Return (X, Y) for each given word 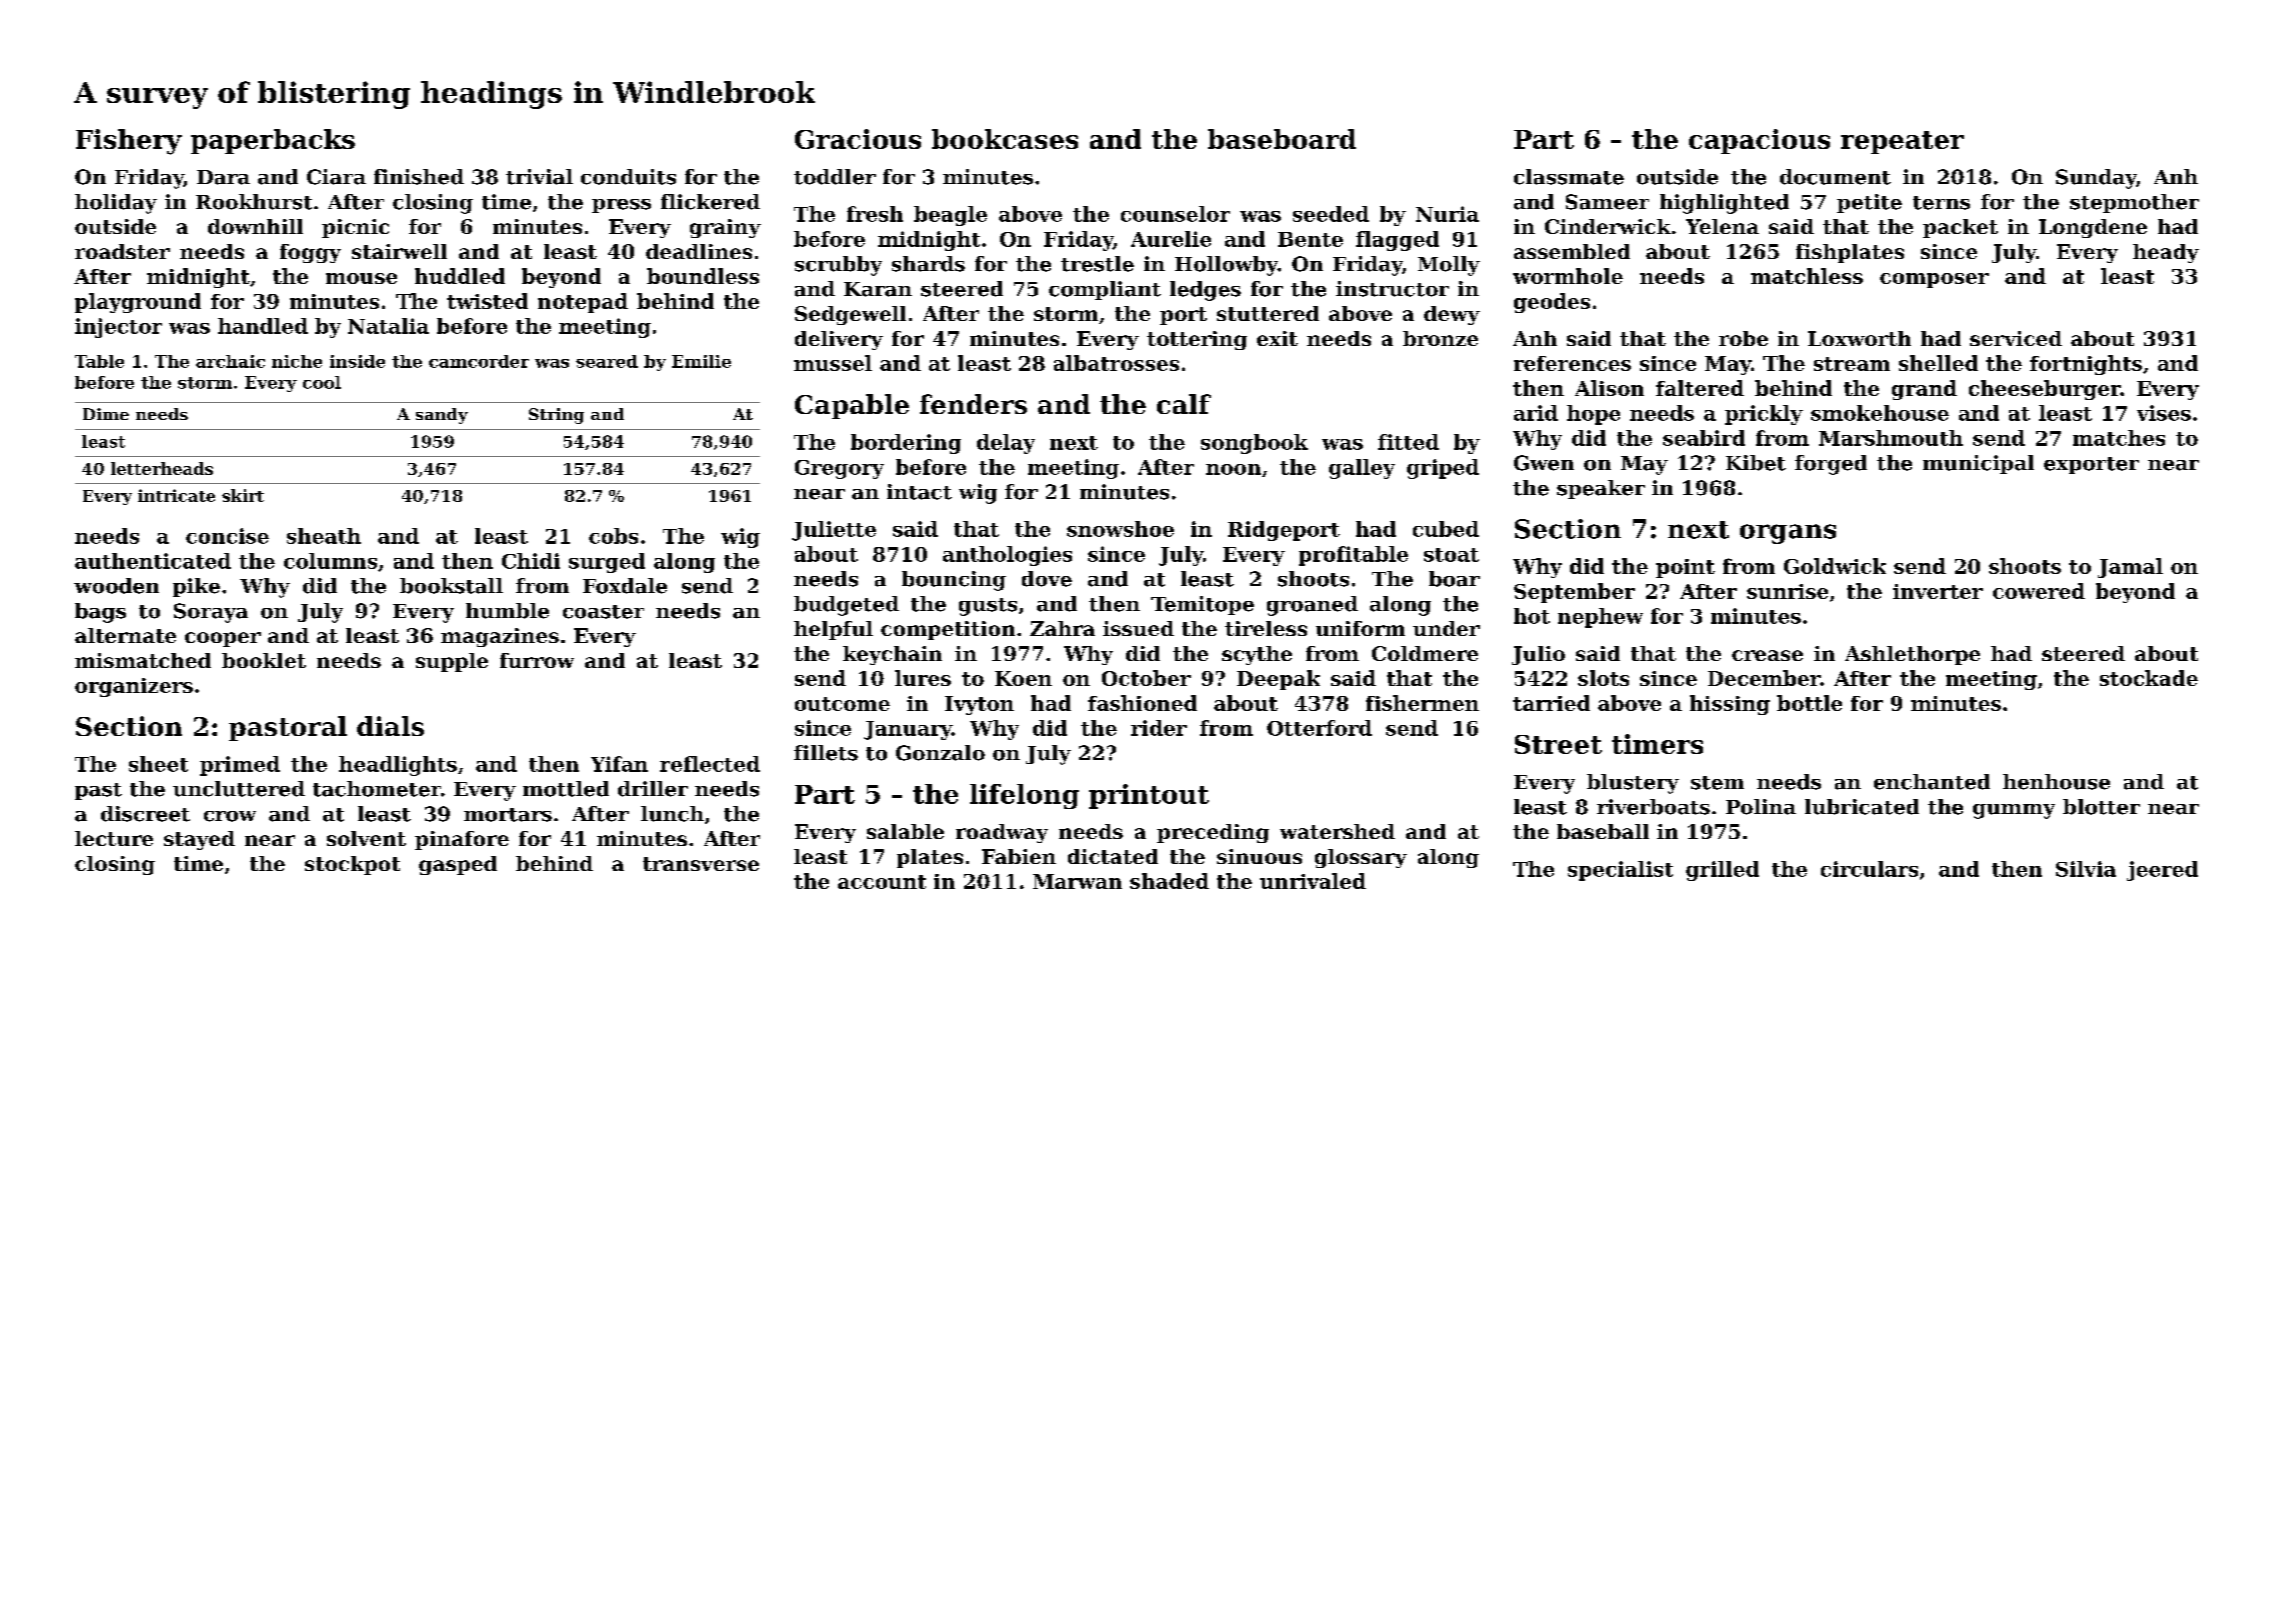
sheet (158, 764)
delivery (839, 340)
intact (919, 492)
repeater (1902, 142)
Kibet (1756, 463)
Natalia (388, 326)
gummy (2014, 811)
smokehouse (1880, 413)
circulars (1869, 869)
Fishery (129, 142)
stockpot (352, 865)
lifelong (1024, 796)
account (882, 882)
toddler (835, 177)
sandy (442, 416)
